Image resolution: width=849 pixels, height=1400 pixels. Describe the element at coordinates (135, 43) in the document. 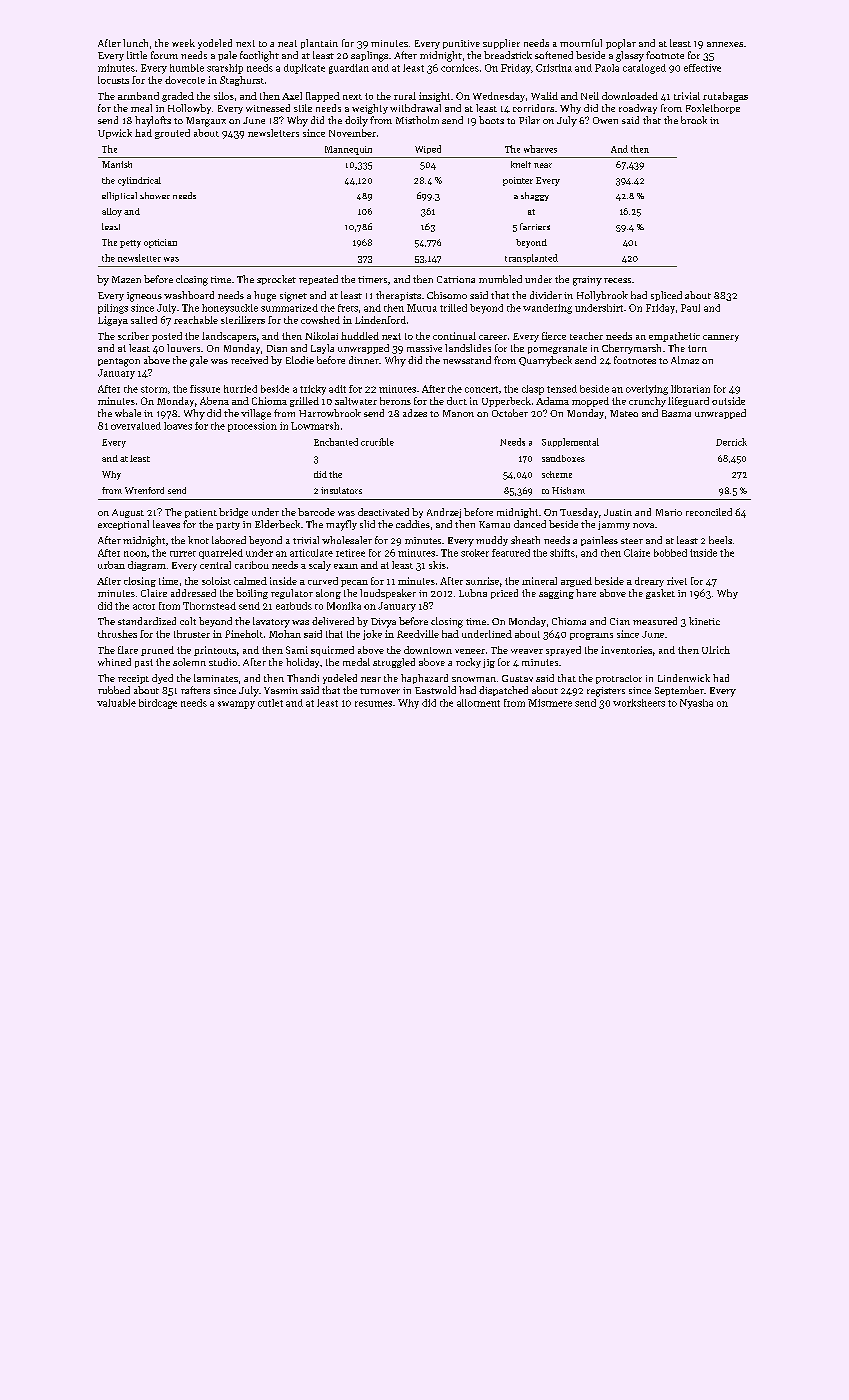

I see `lunch` at that location.
